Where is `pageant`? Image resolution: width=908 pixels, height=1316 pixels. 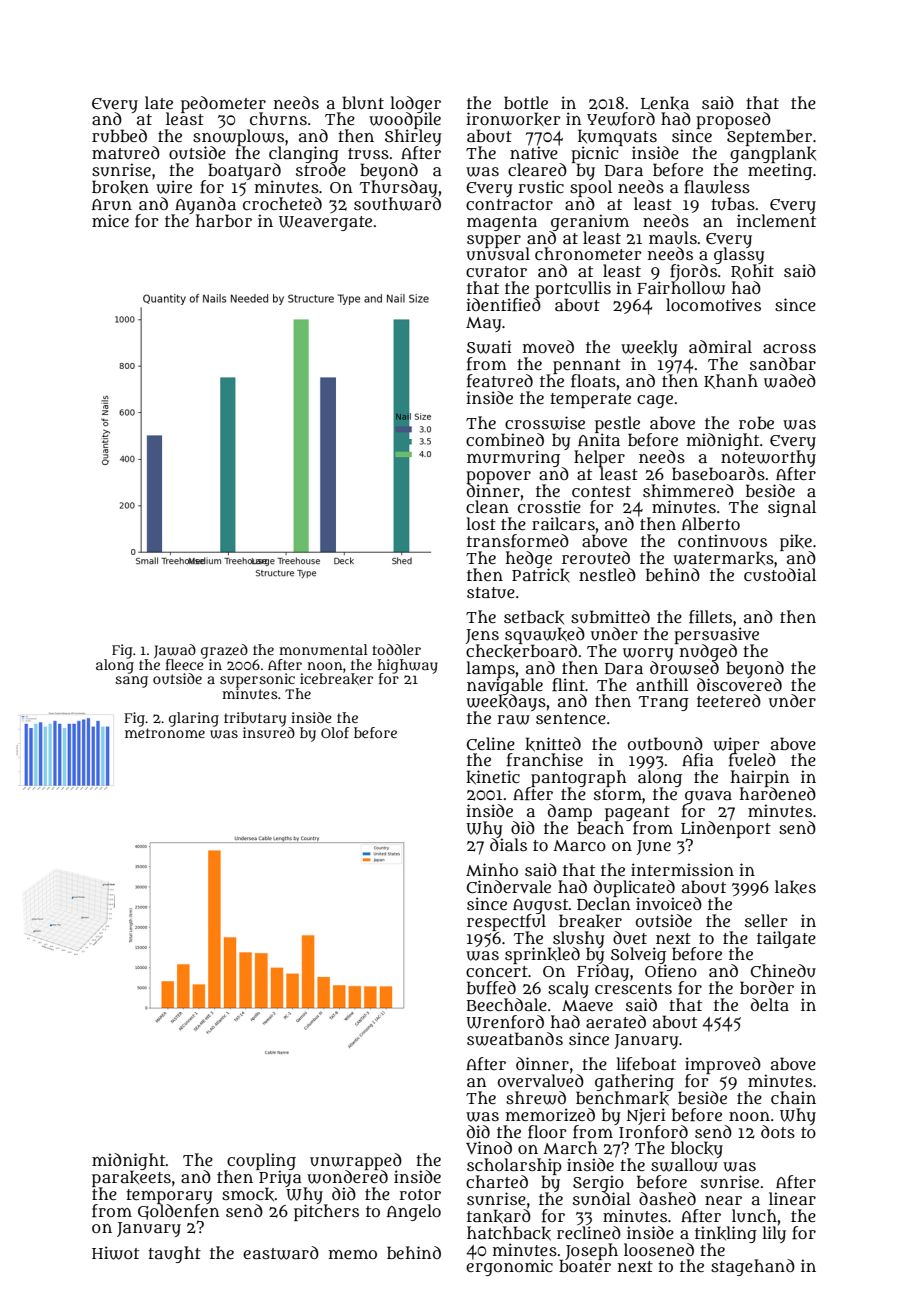
pageant is located at coordinates (637, 813).
